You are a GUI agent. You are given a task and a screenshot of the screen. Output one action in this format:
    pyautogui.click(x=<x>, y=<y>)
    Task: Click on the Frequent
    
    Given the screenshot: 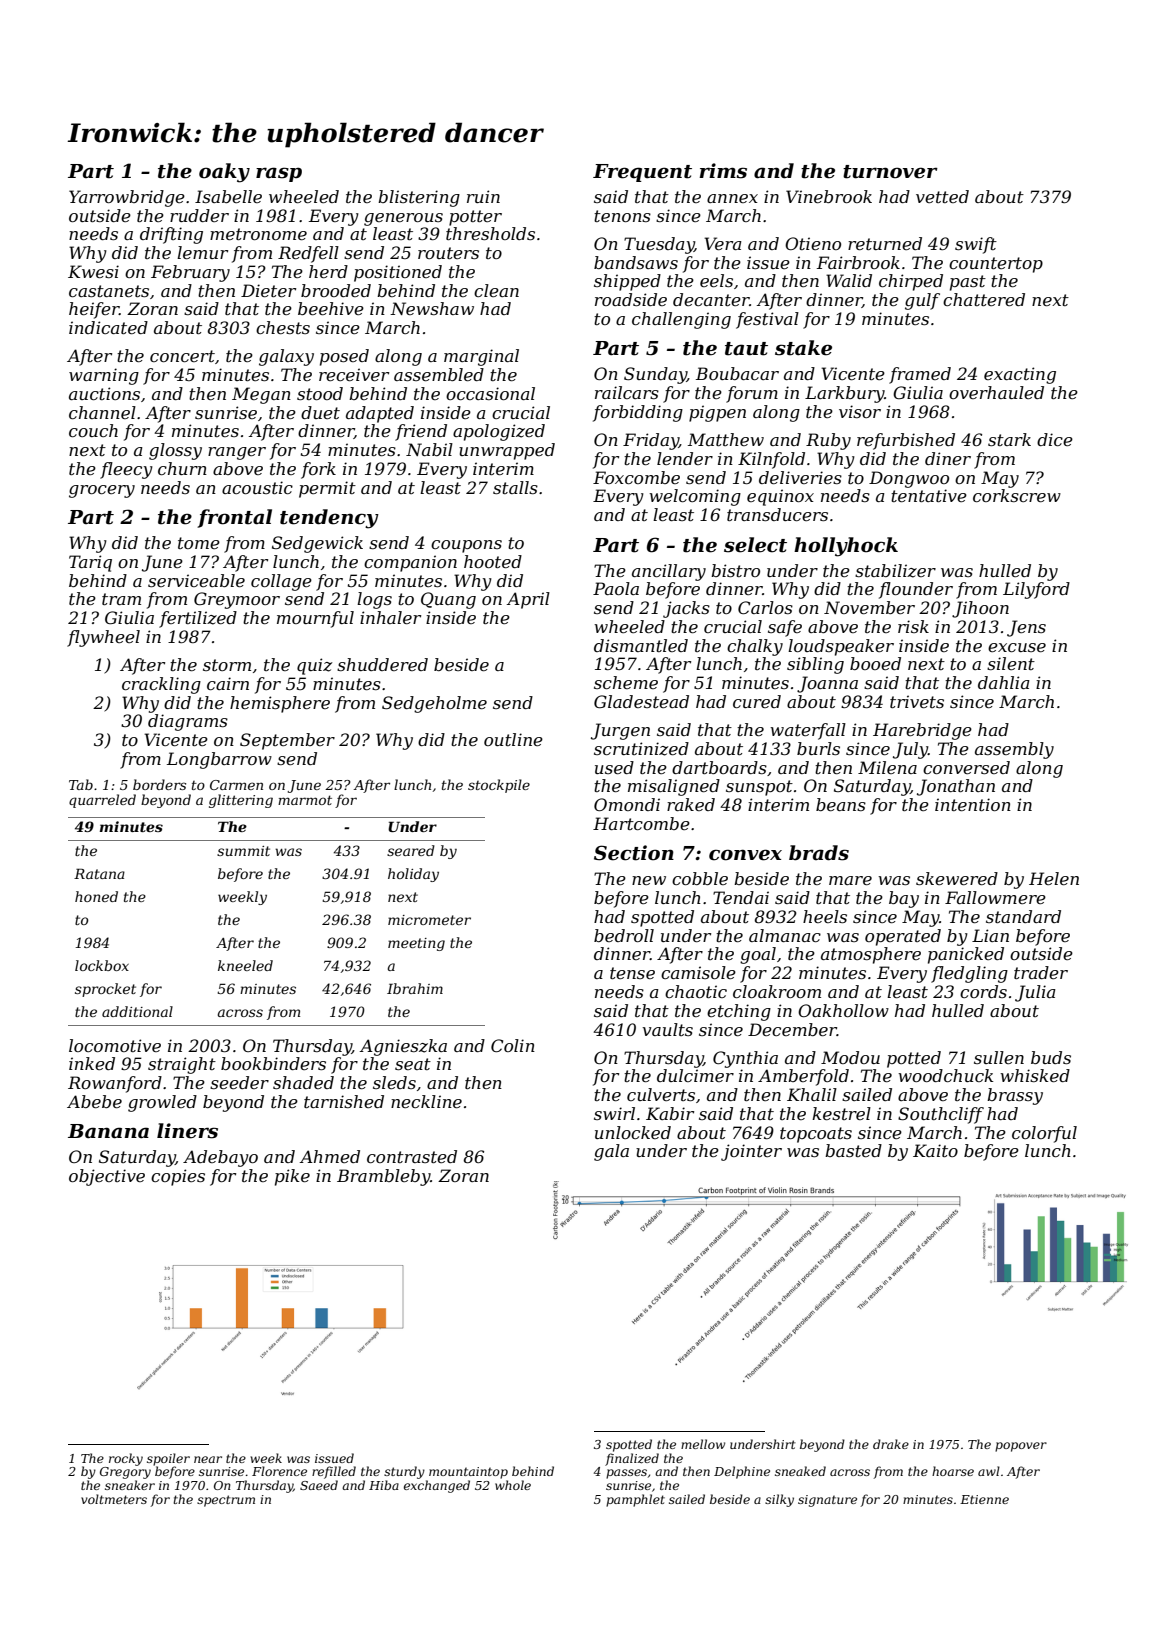 What is the action you would take?
    pyautogui.click(x=642, y=173)
